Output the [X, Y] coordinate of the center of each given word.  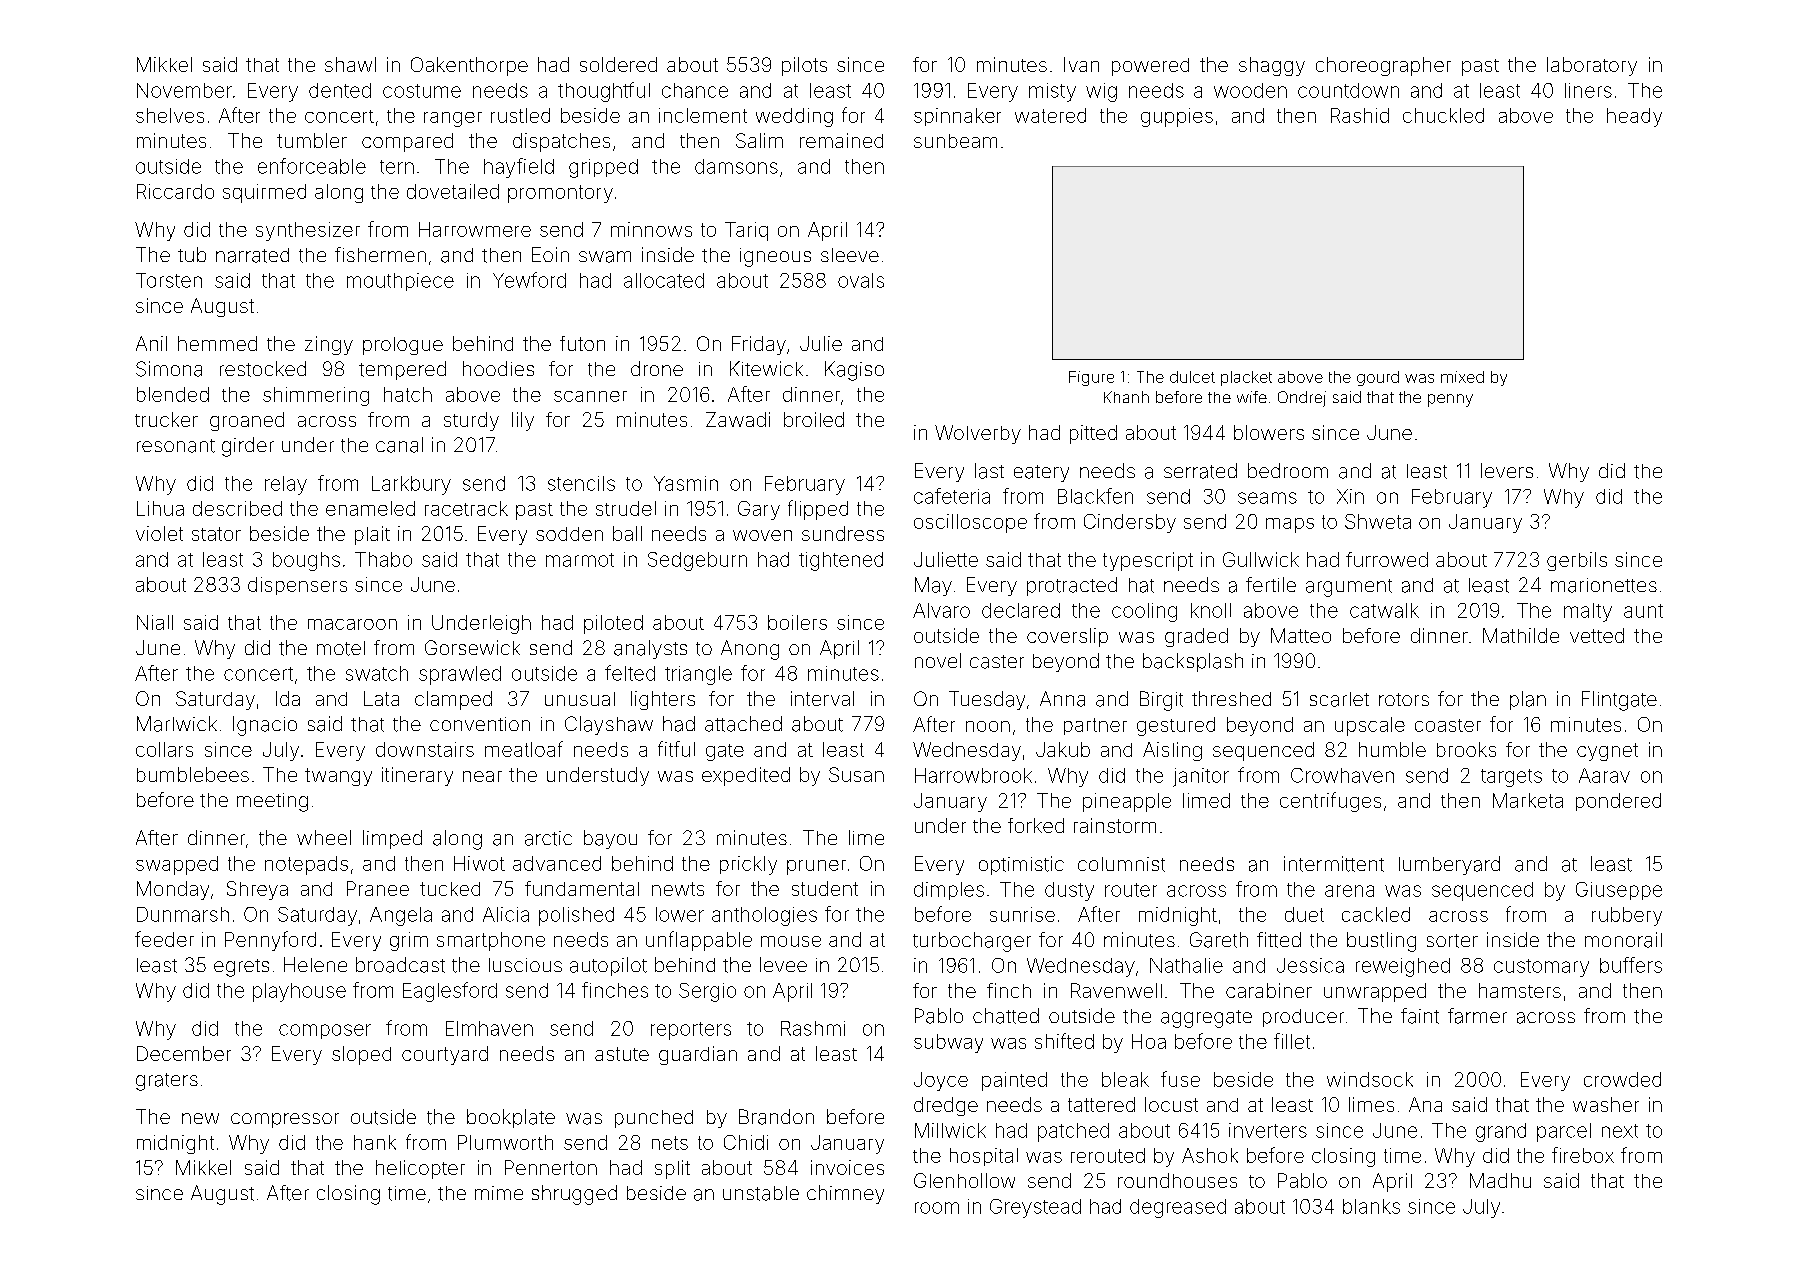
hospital [984, 1157]
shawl [350, 64]
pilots [804, 66]
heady [1634, 117]
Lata [381, 698]
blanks [1371, 1206]
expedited [746, 776]
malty [1588, 612]
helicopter [420, 1169]
